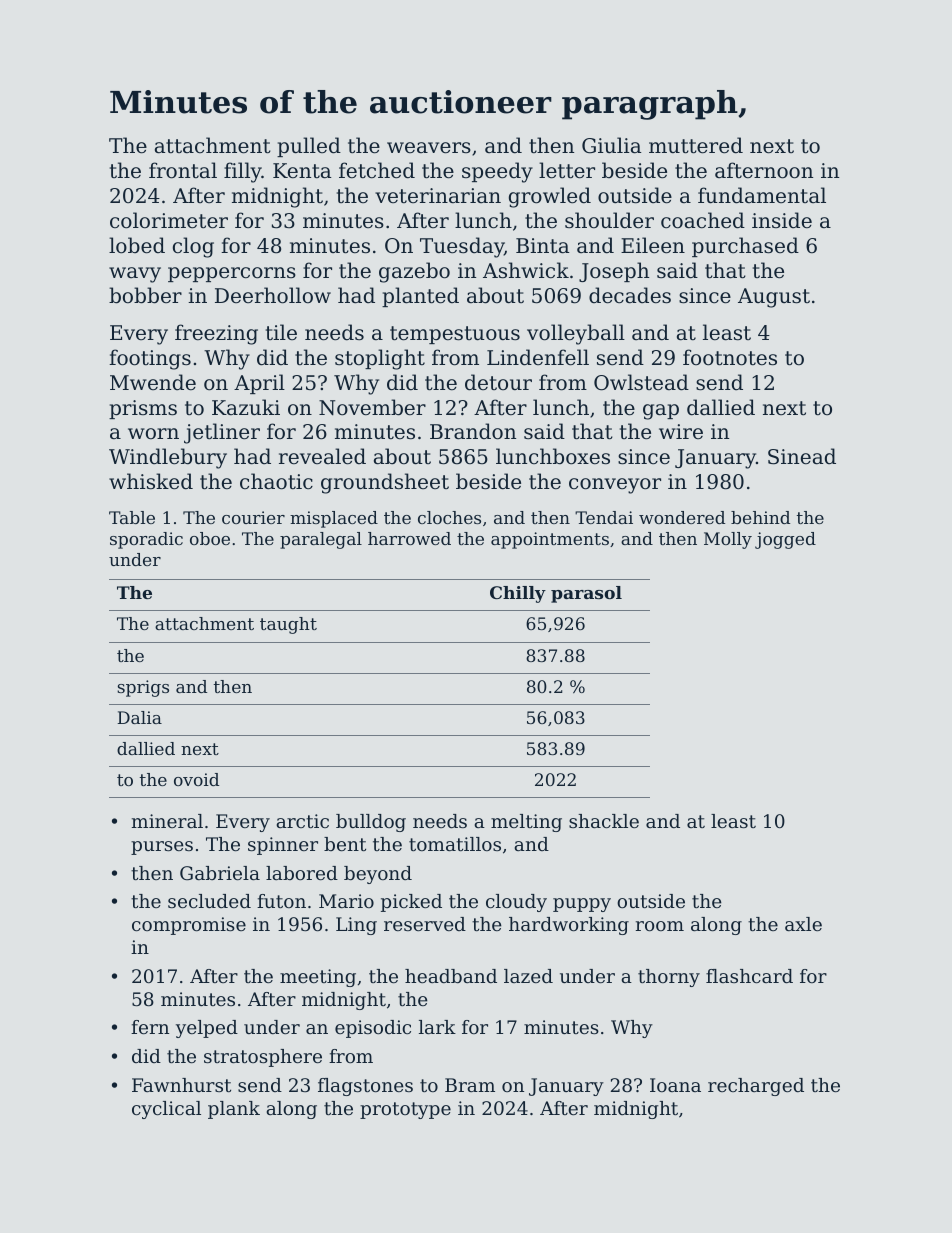  Describe the element at coordinates (696, 145) in the document. I see `muttered` at that location.
